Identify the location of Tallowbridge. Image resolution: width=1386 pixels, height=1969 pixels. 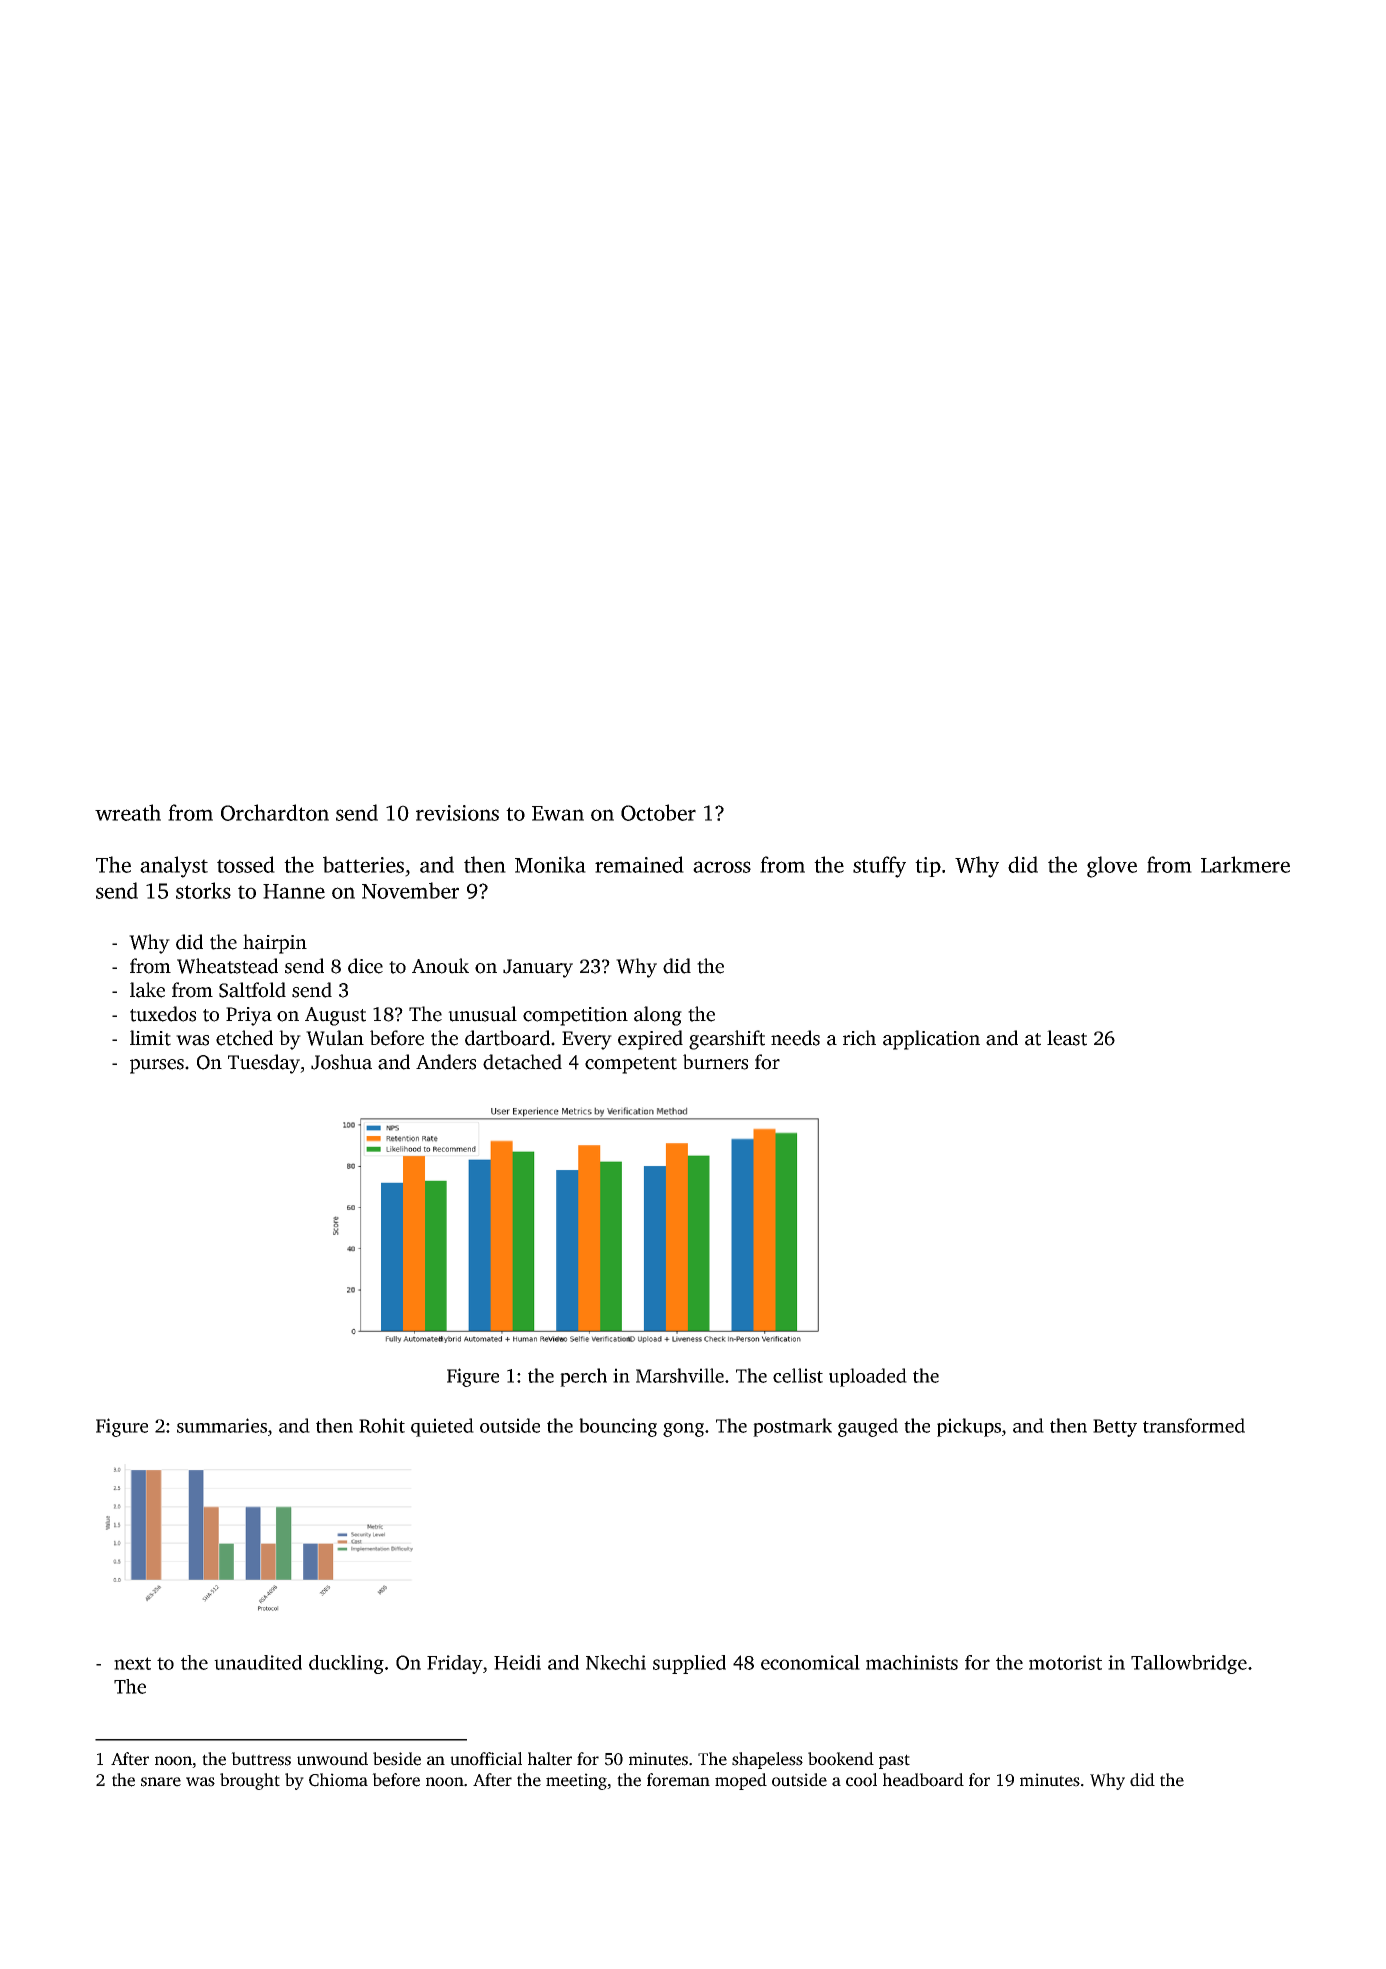
(1189, 1664).
